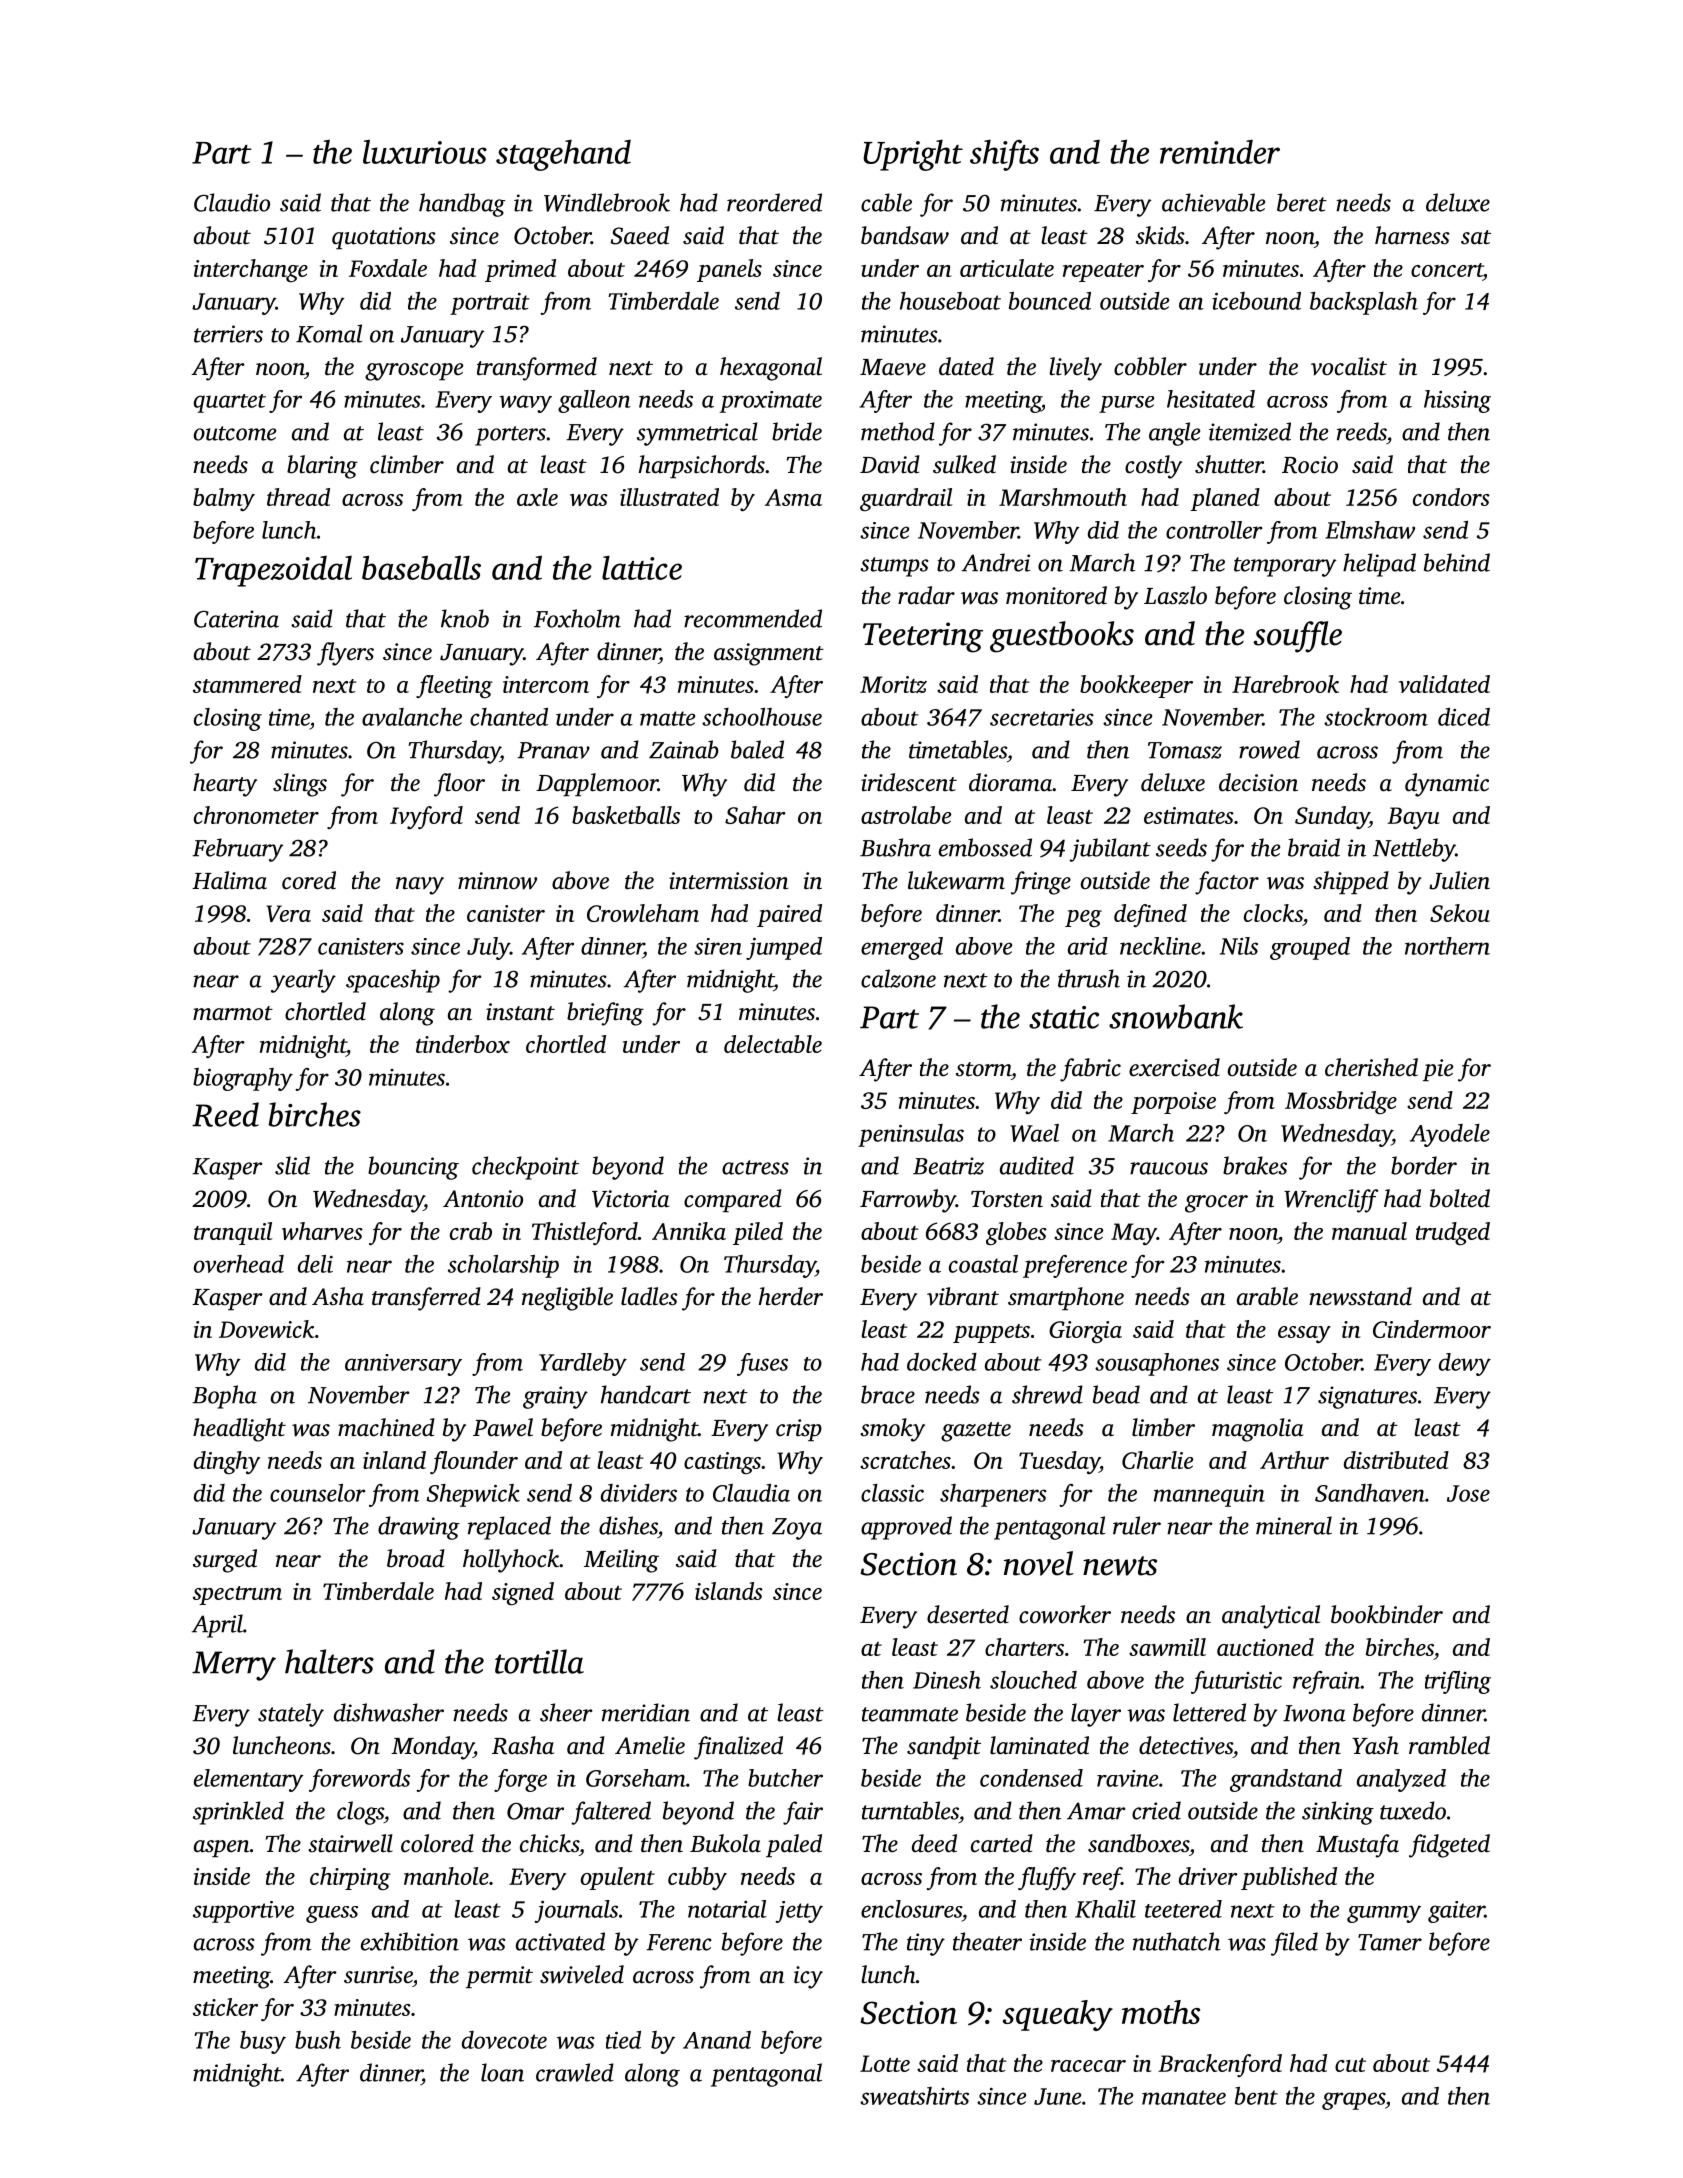 The width and height of the document is (1683, 2178). I want to click on quartet, so click(230, 403).
